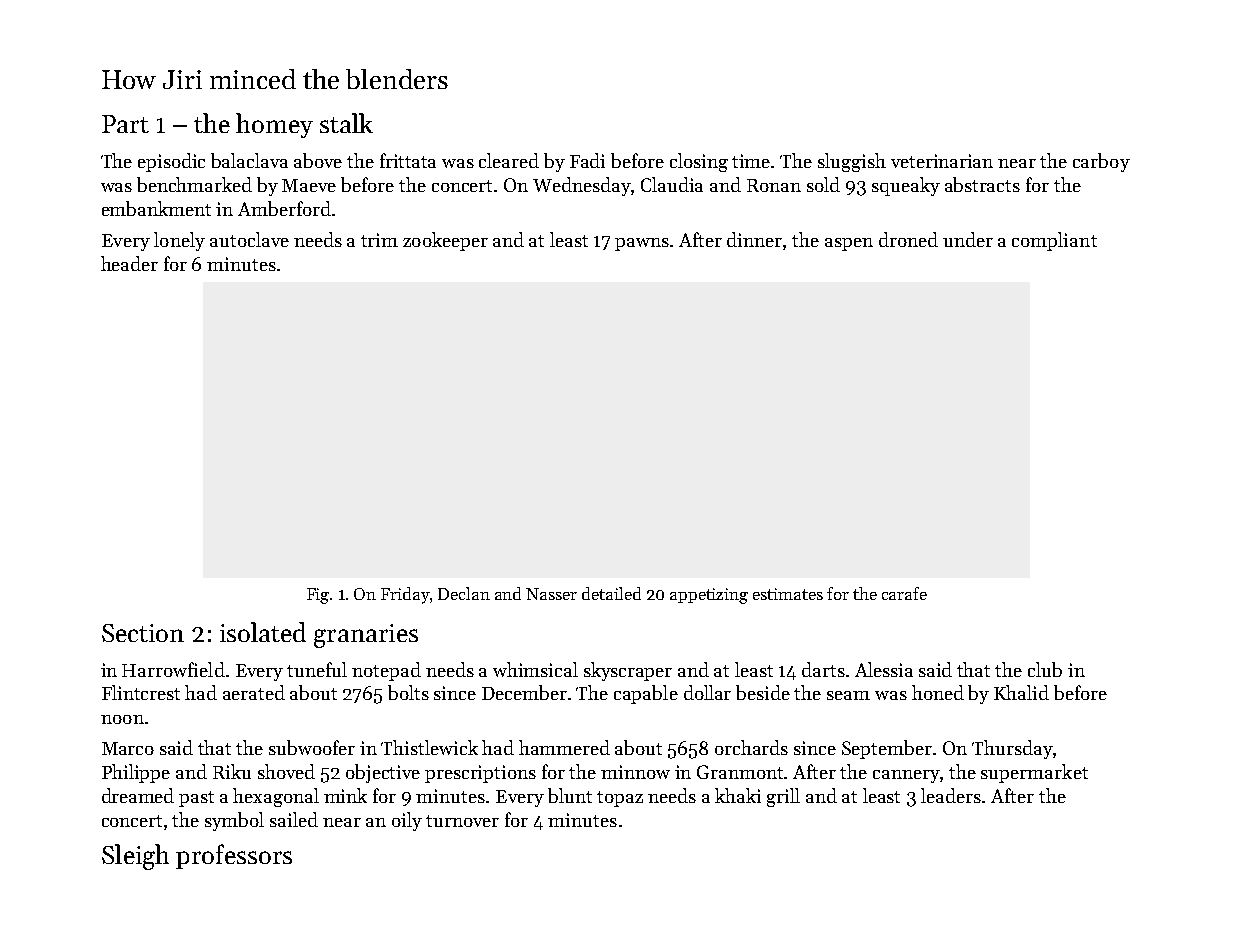 The width and height of the document is (1233, 952). Describe the element at coordinates (968, 239) in the document. I see `under` at that location.
